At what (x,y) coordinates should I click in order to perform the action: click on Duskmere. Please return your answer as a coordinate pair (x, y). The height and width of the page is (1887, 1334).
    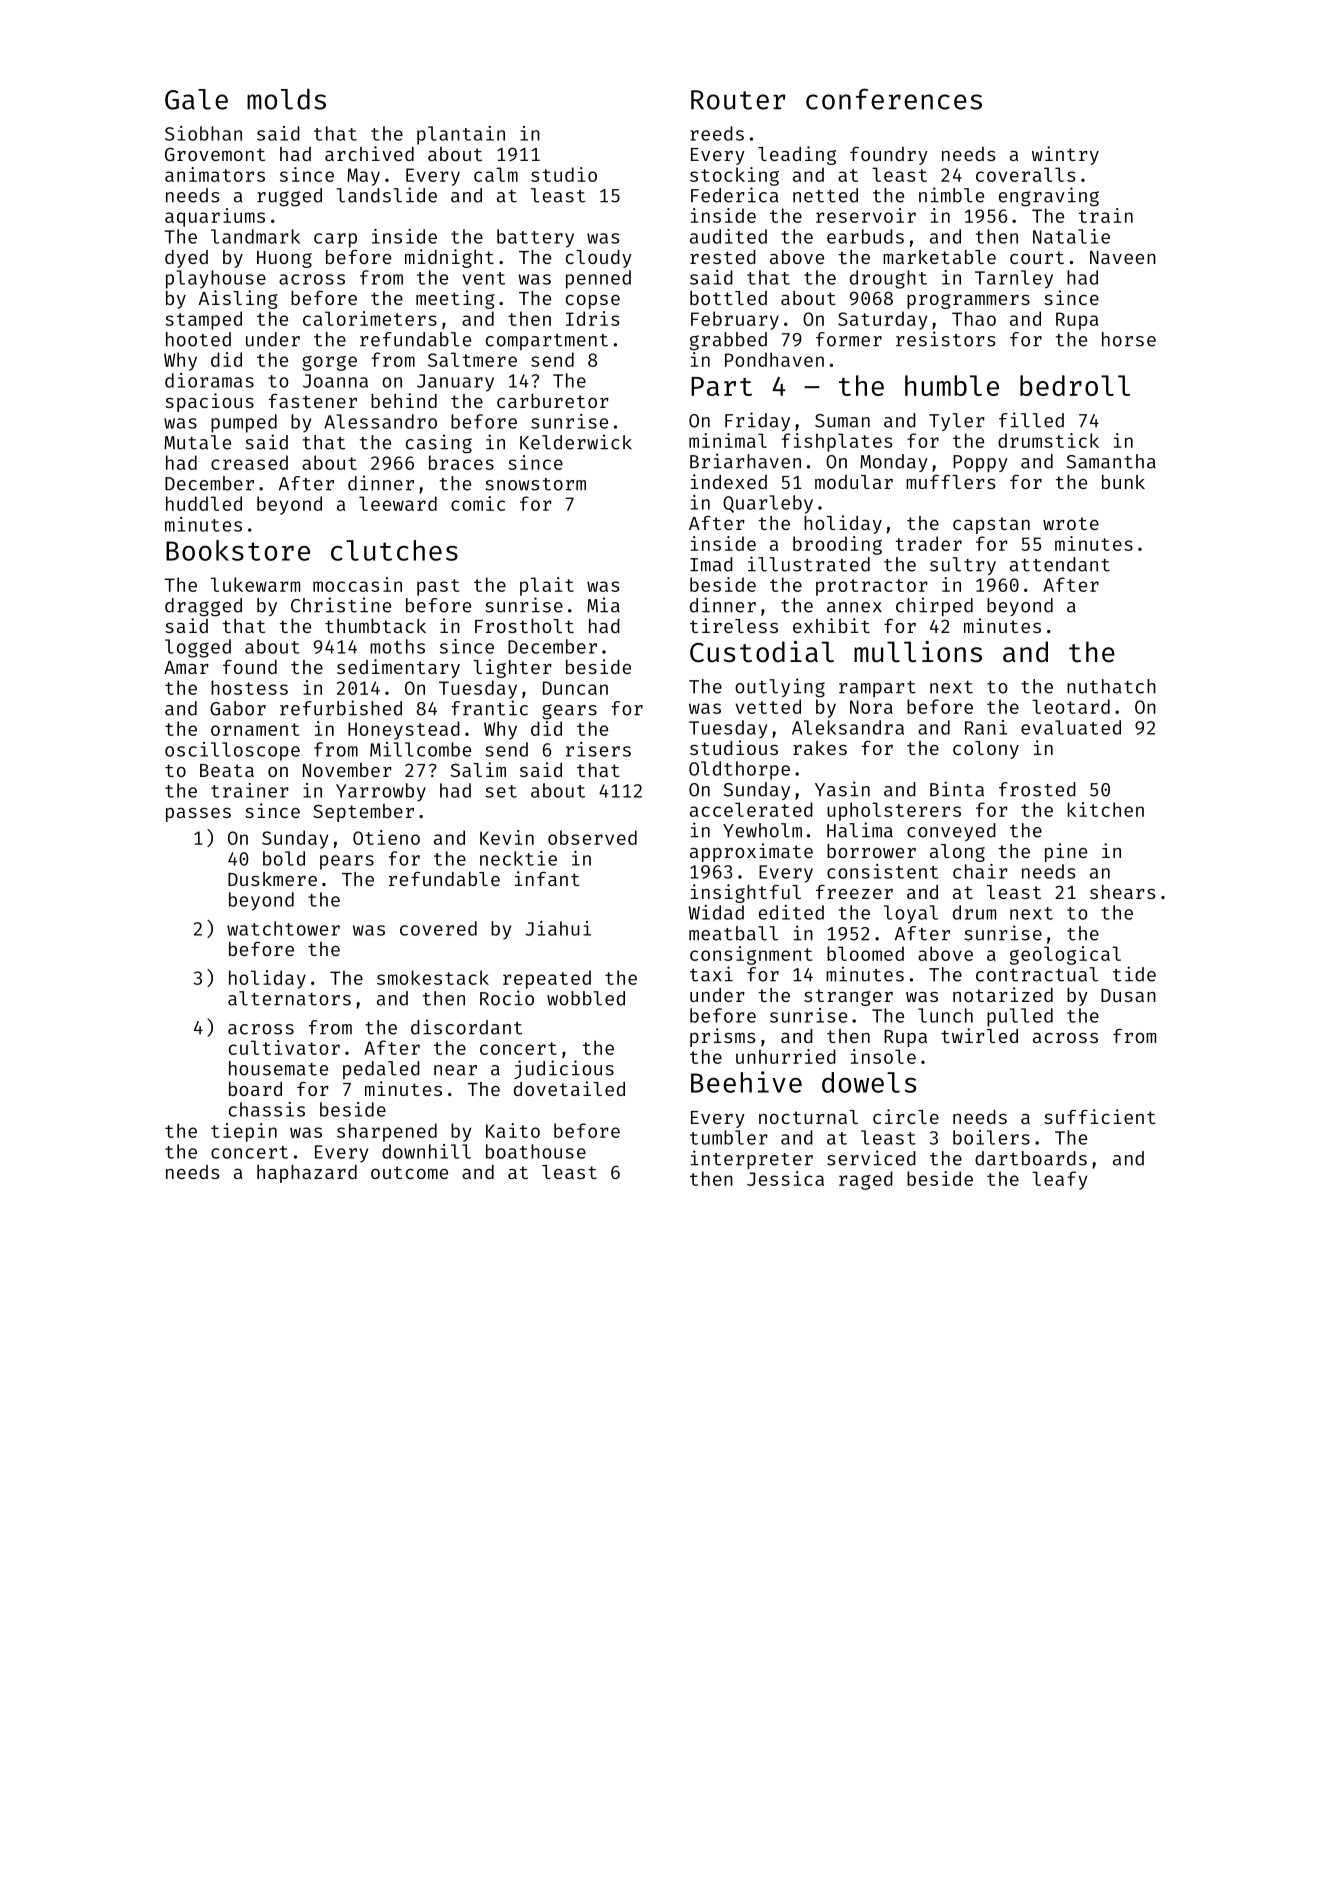
    Looking at the image, I should click on (272, 879).
